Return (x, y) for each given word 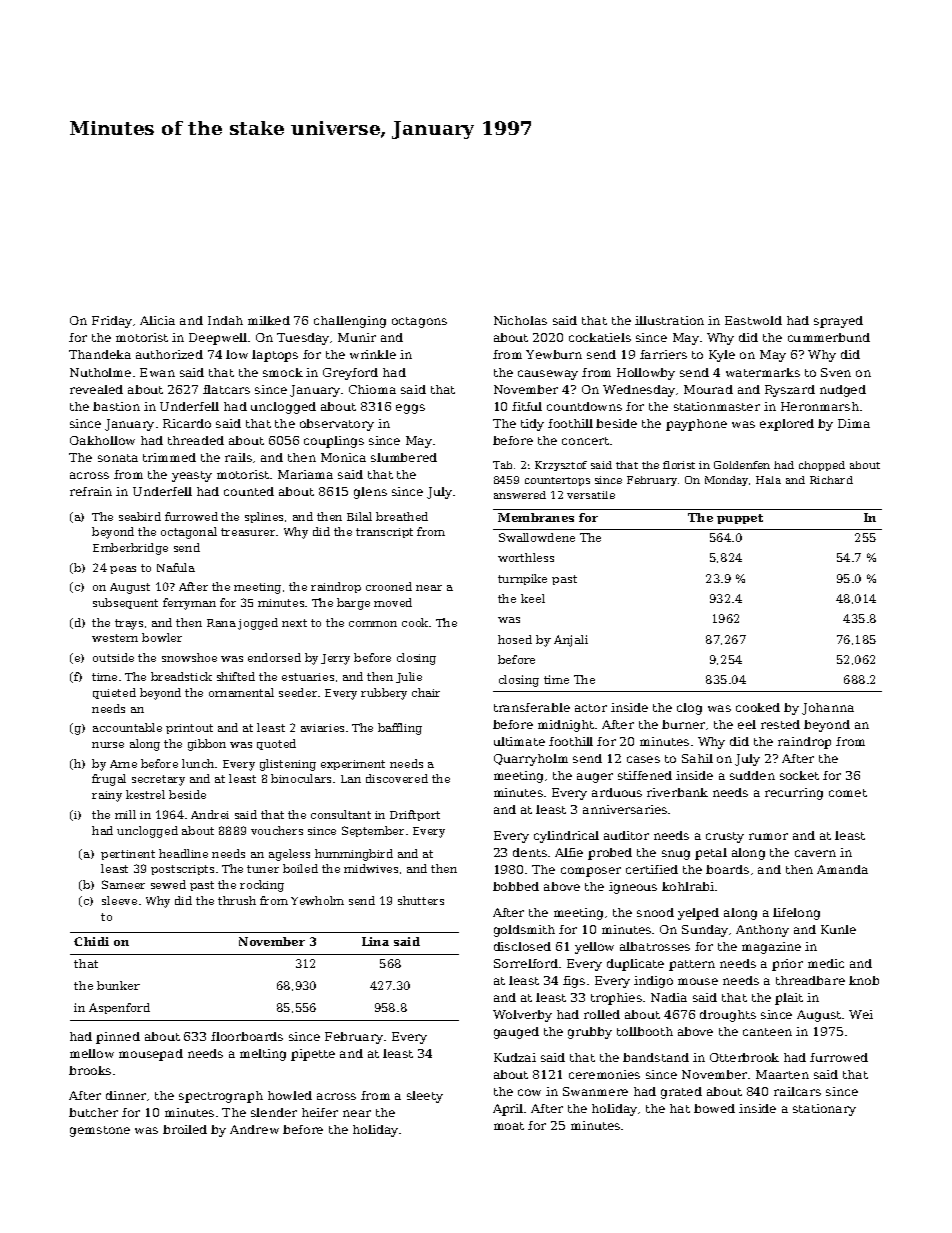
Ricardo (187, 423)
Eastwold (753, 320)
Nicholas (520, 320)
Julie (409, 677)
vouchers (277, 830)
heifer (320, 1112)
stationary (824, 1110)
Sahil (697, 758)
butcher (93, 1112)
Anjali (571, 641)
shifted (236, 676)
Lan (351, 779)
